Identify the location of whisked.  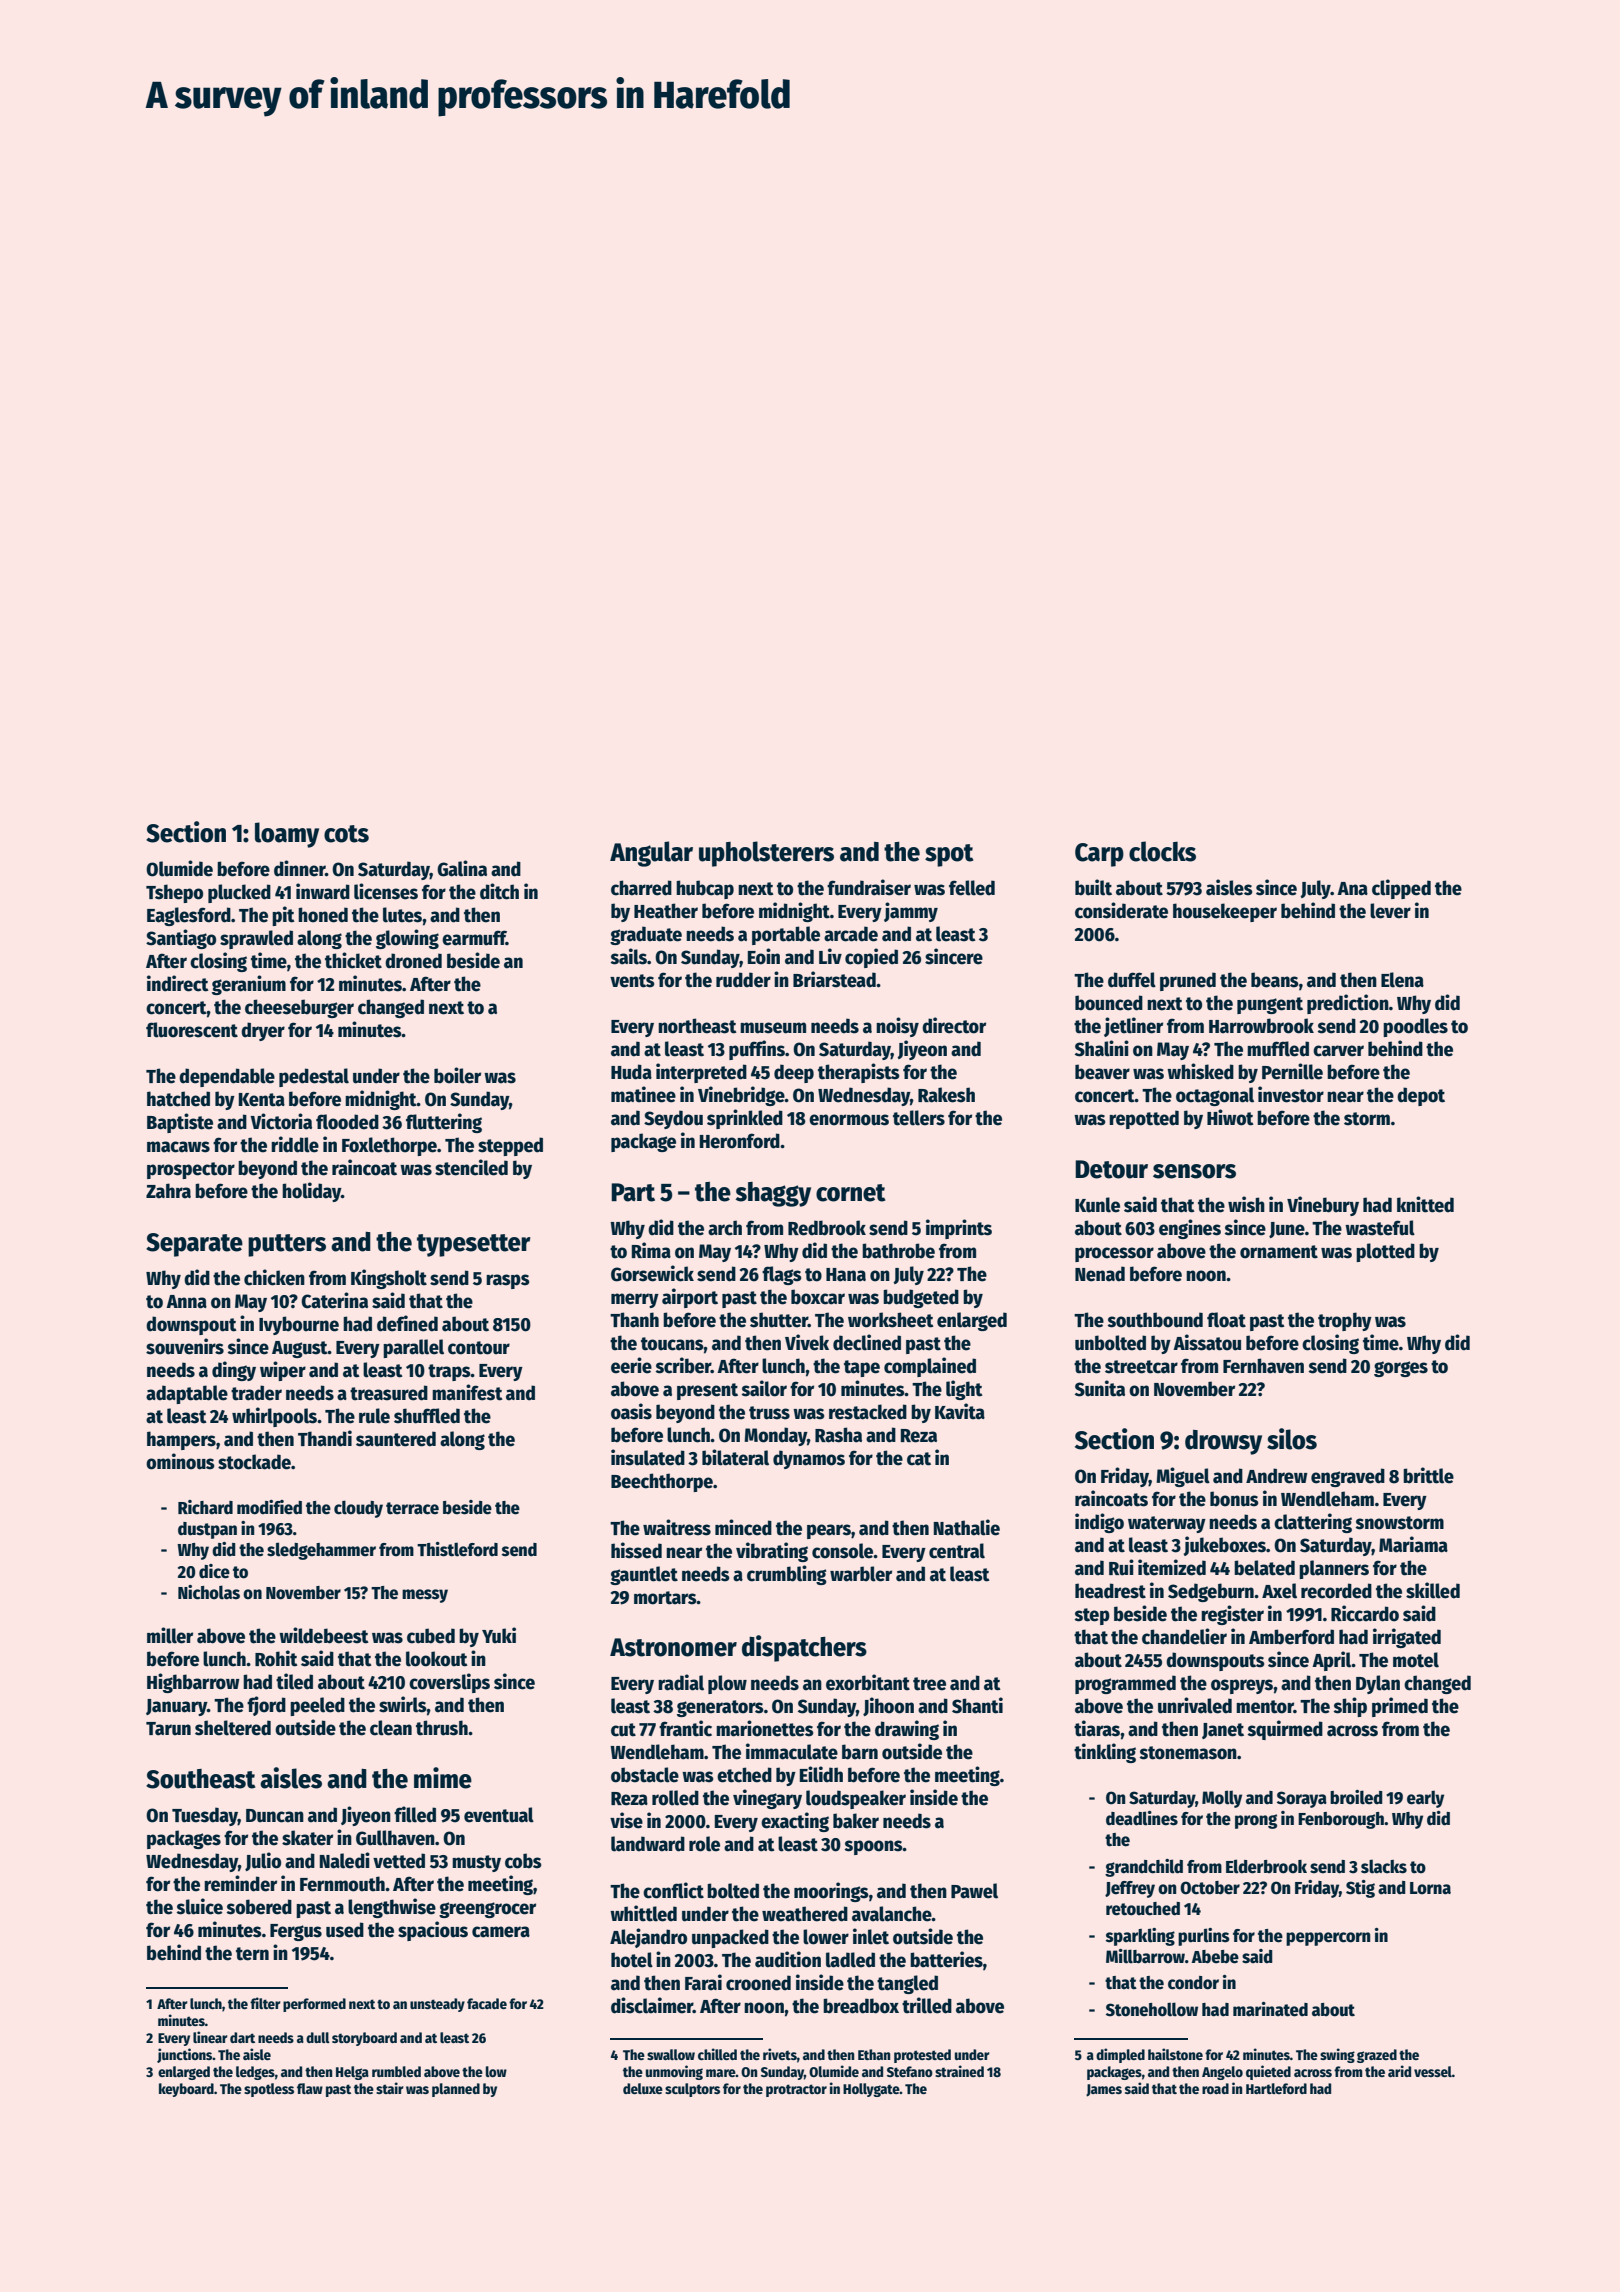
(1200, 1071).
